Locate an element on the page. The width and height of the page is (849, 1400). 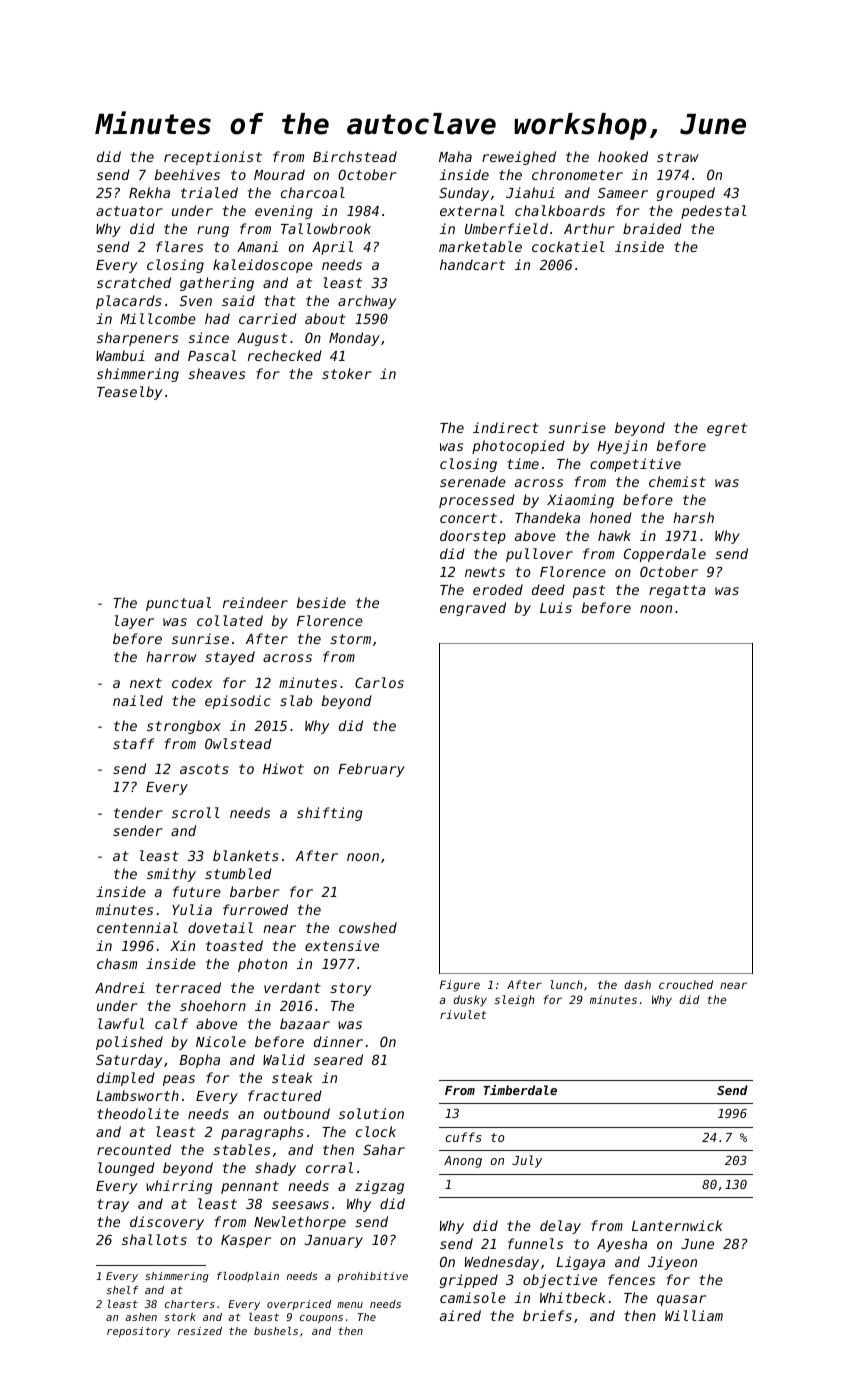
harsh is located at coordinates (693, 517).
